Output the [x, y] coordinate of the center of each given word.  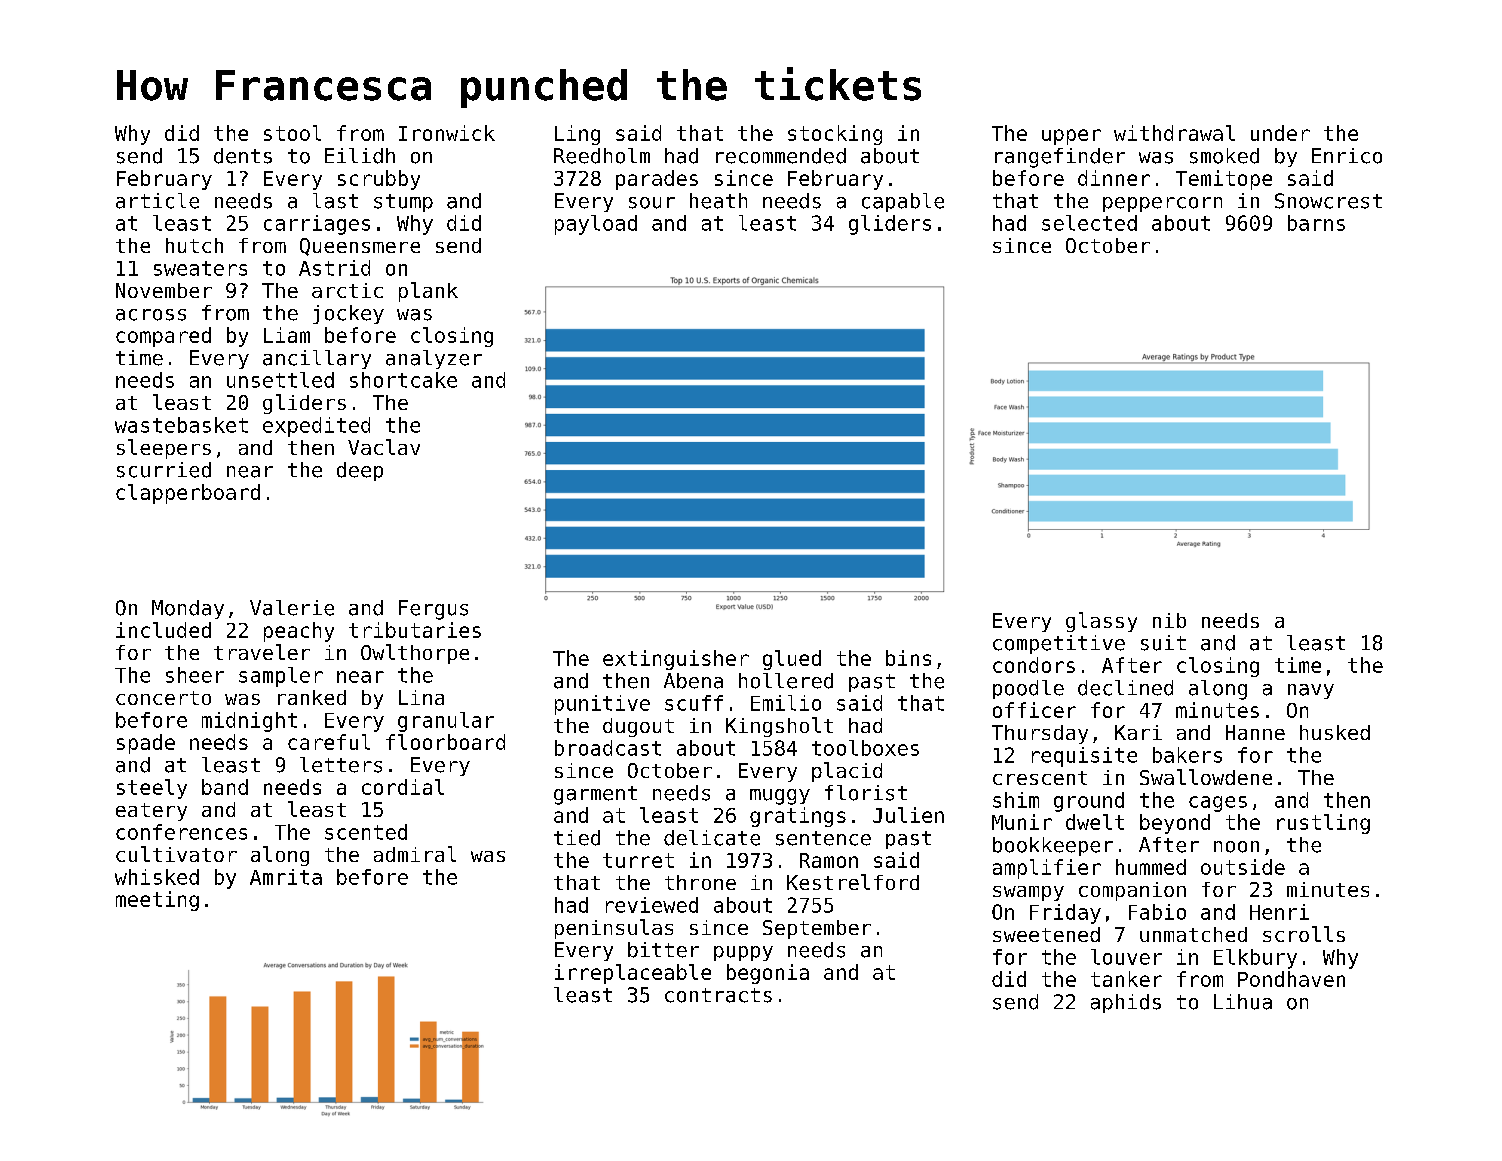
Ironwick [447, 133]
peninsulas [614, 929]
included [163, 630]
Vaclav [384, 447]
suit [1163, 643]
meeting [157, 901]
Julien [908, 815]
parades [657, 180]
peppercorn [1162, 204]
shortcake [403, 380]
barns [1316, 223]
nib [1169, 620]
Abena [693, 681]
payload [596, 225]
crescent [1040, 778]
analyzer [434, 359]
